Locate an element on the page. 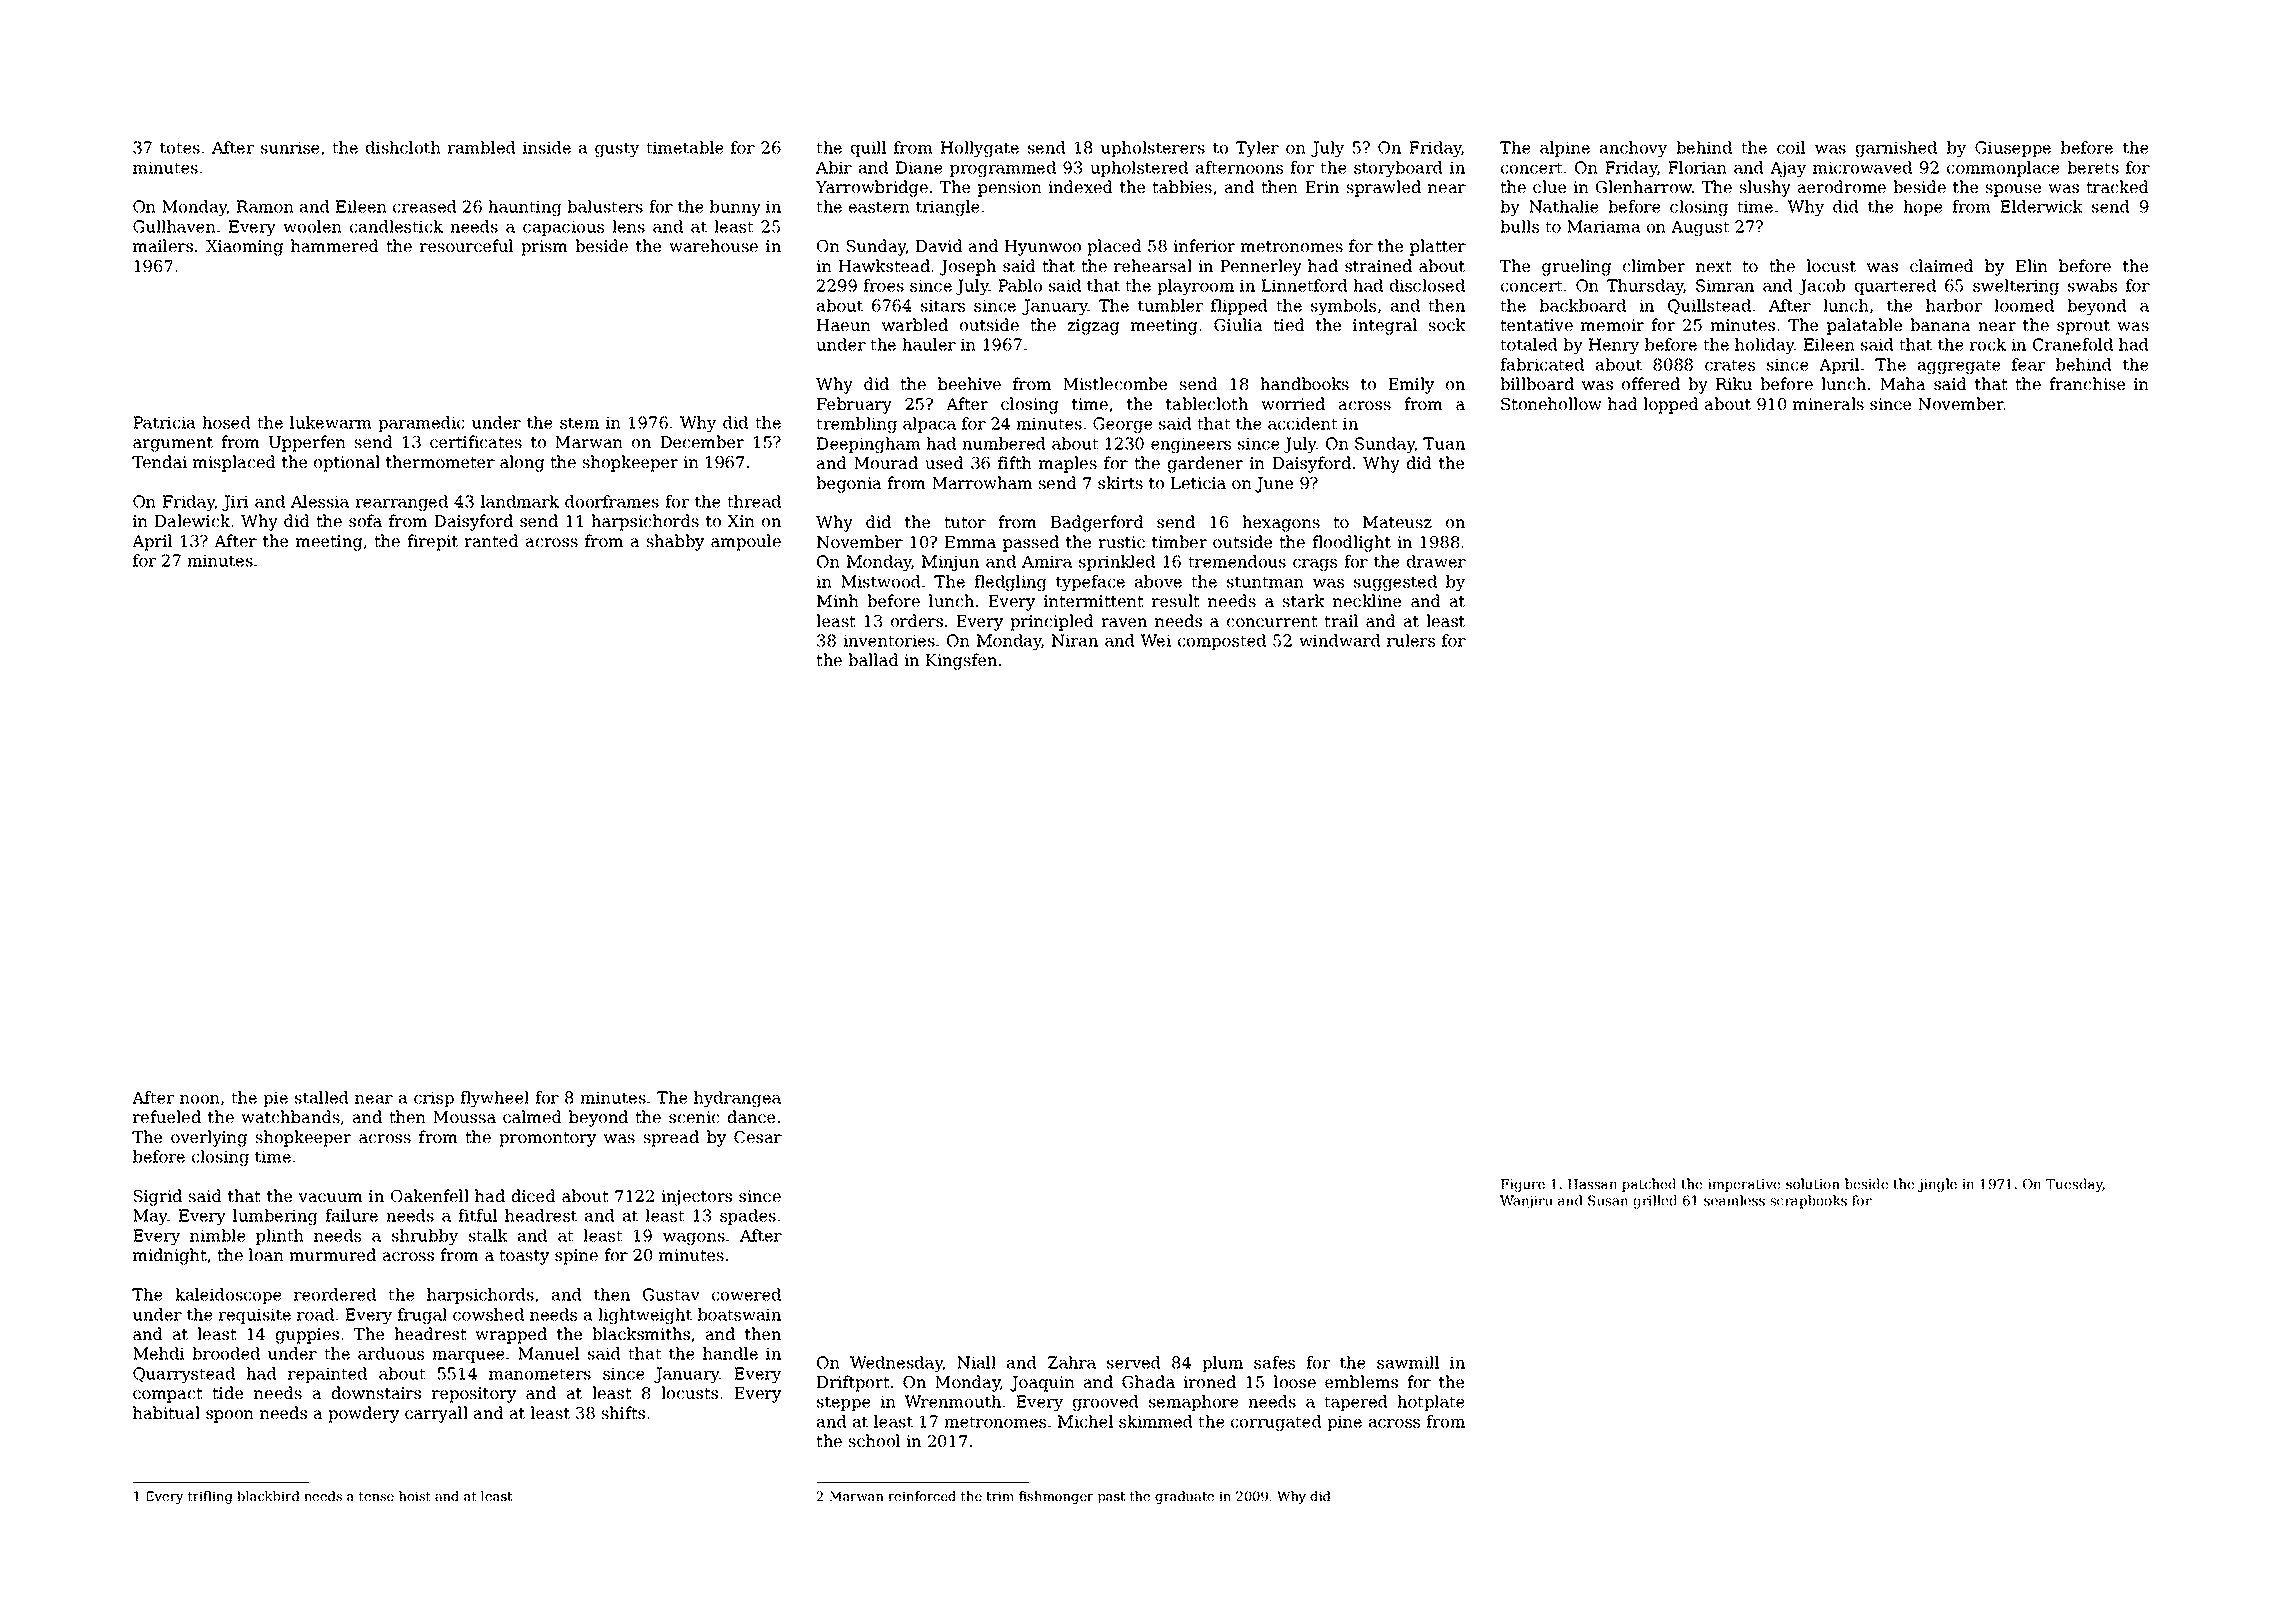 The width and height of the page is (2282, 1614). swabs is located at coordinates (2092, 285).
